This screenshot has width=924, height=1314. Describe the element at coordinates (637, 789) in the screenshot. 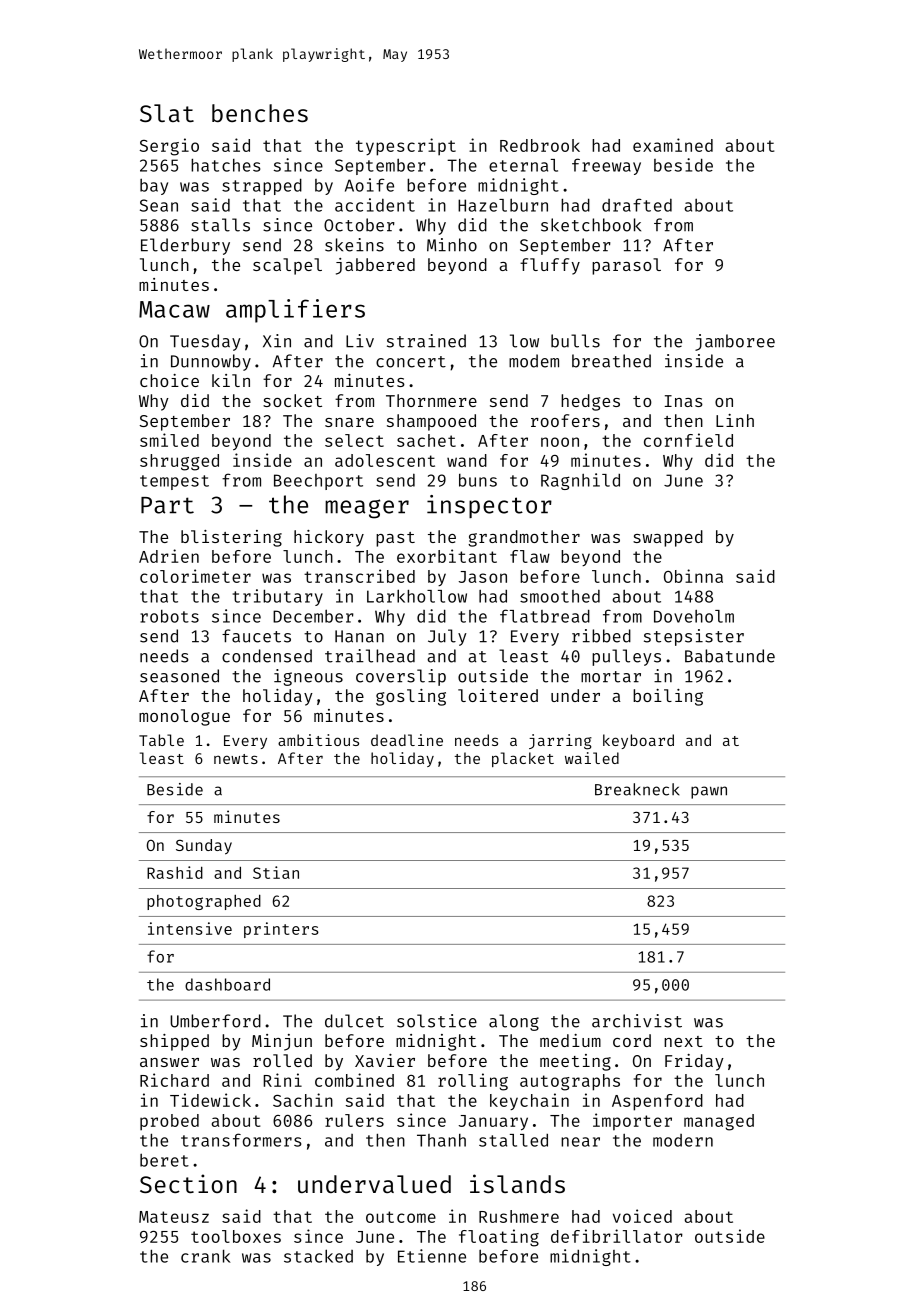

I see `Breakneck` at that location.
